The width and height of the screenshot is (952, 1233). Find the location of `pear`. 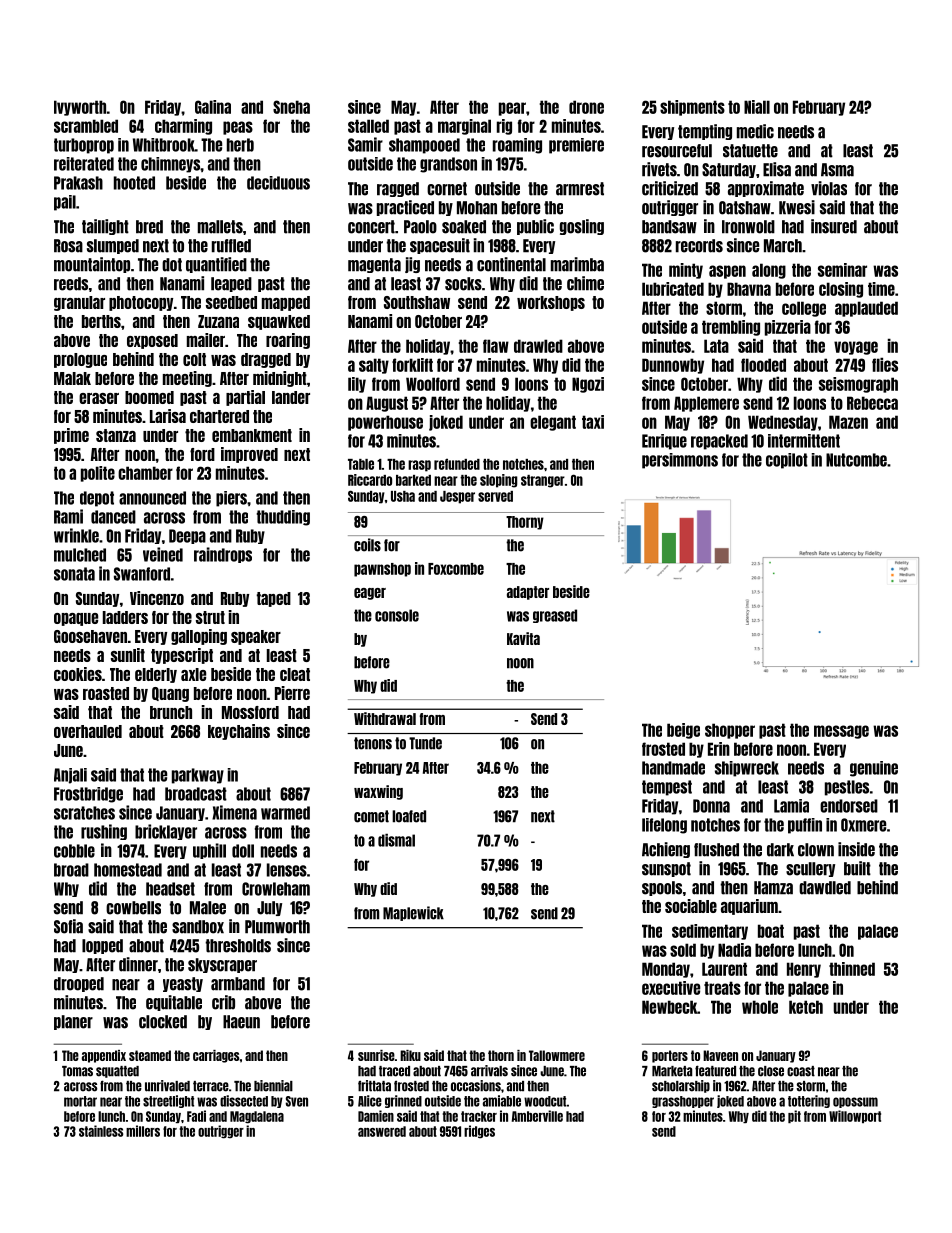

pear is located at coordinates (512, 109).
